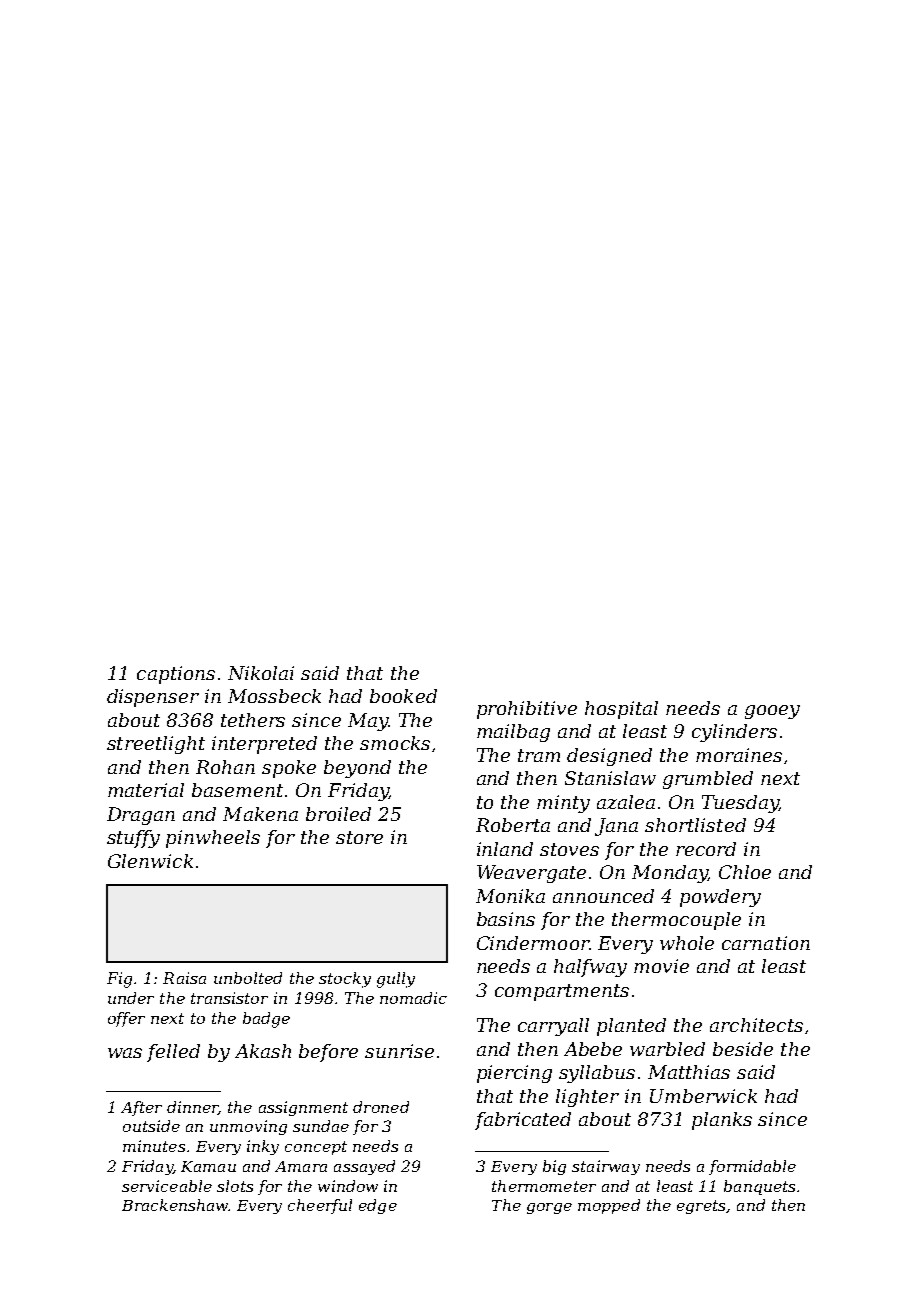 The width and height of the screenshot is (924, 1308). Describe the element at coordinates (669, 874) in the screenshot. I see `Monday` at that location.
